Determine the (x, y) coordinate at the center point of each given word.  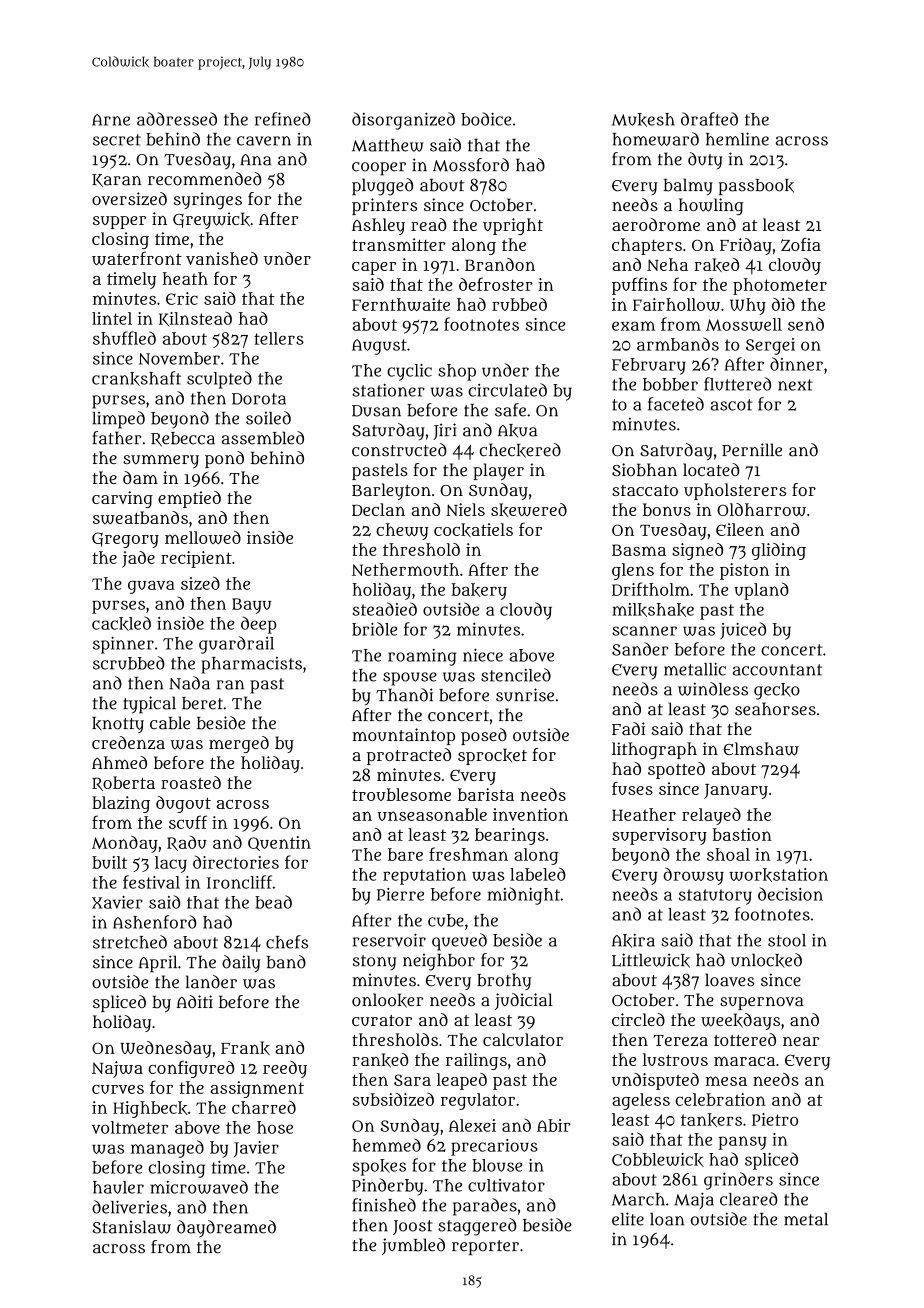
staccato (645, 490)
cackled (121, 623)
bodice (486, 119)
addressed (177, 119)
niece (483, 655)
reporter (485, 1247)
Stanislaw (132, 1227)
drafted (709, 119)
